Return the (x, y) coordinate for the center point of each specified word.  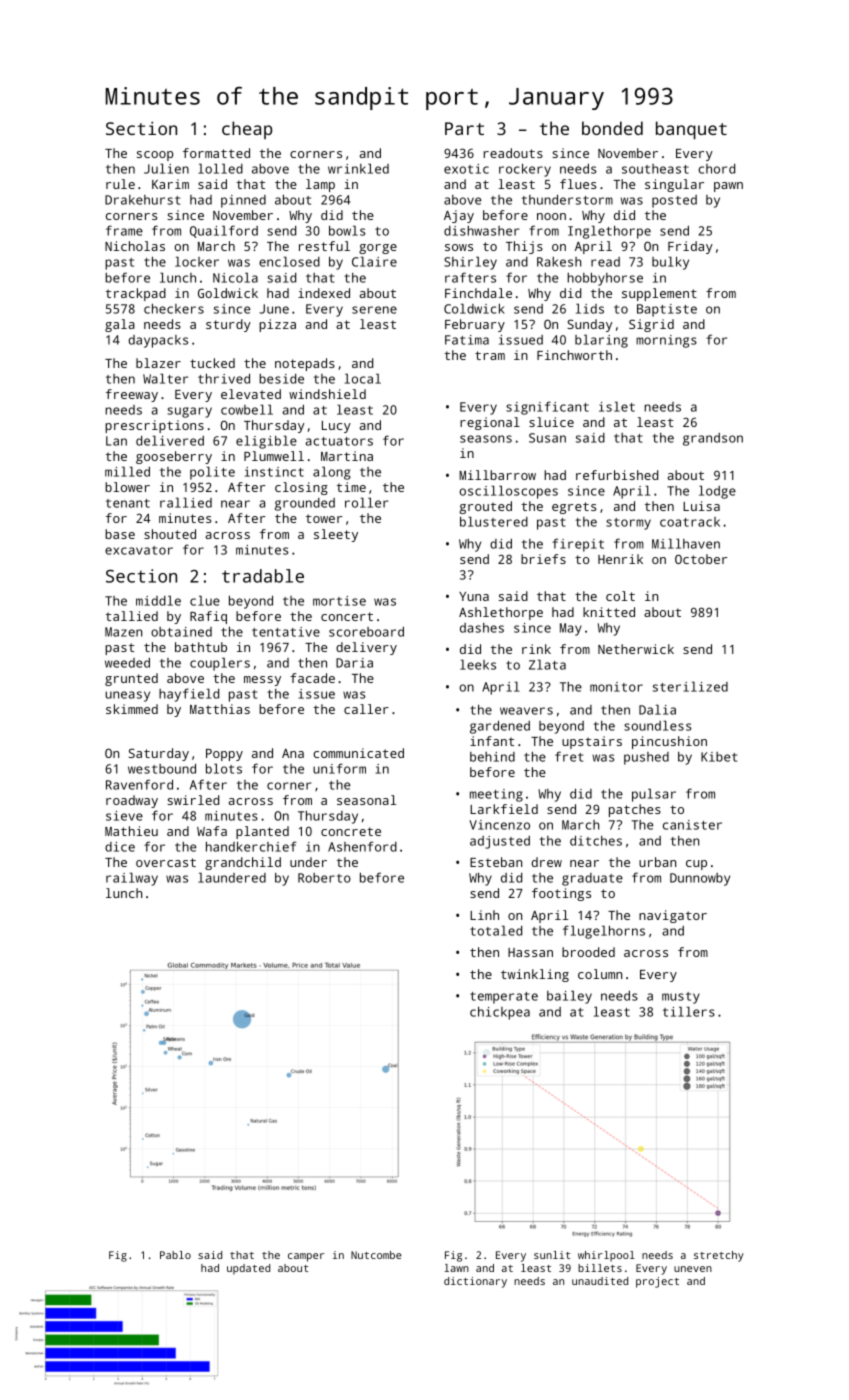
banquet (691, 130)
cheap (247, 130)
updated (248, 1269)
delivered (170, 440)
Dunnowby (700, 879)
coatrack (690, 522)
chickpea (500, 1013)
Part (464, 128)
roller (367, 502)
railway (132, 879)
